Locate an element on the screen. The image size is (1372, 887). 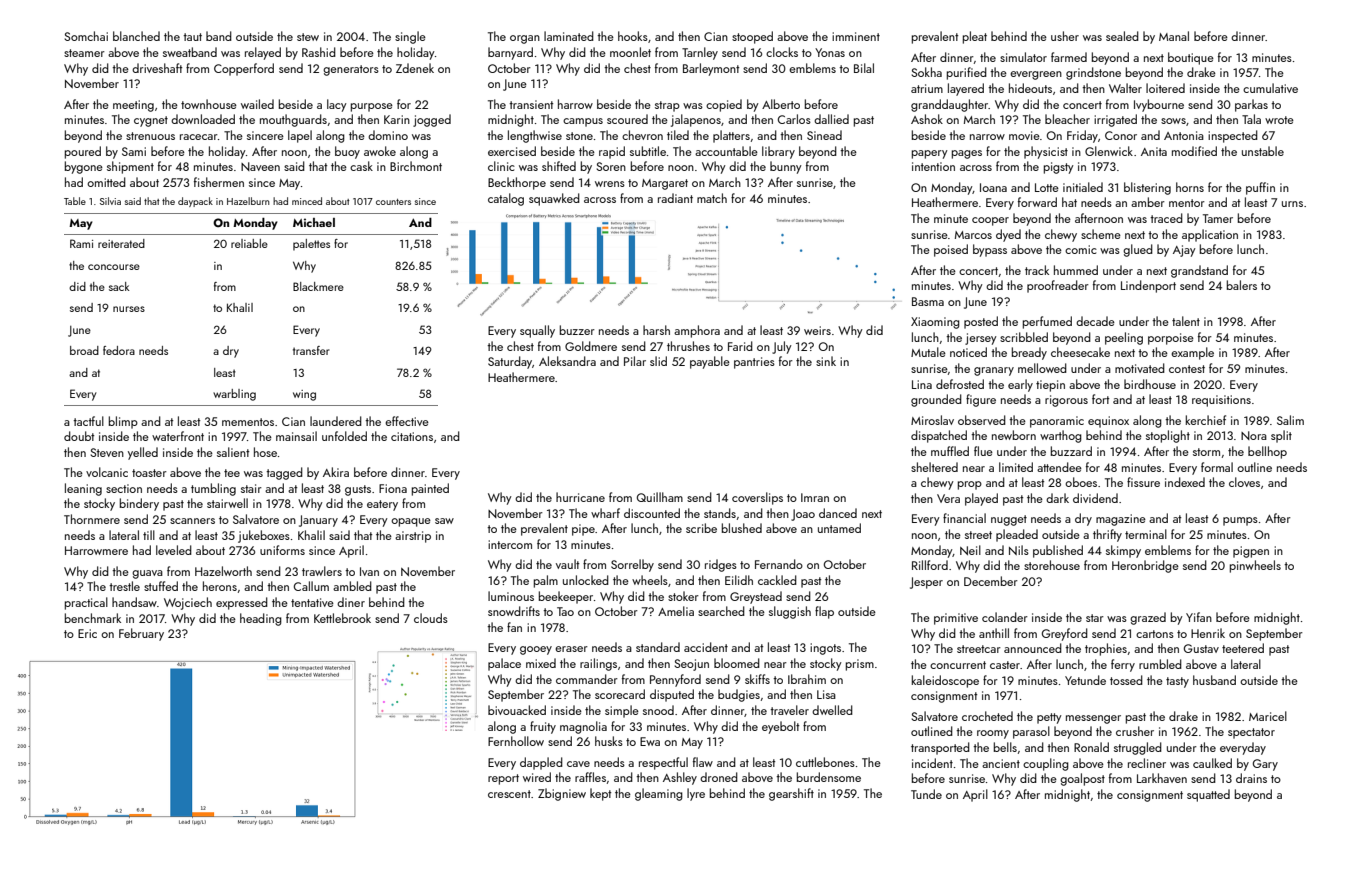
requisitions is located at coordinates (1221, 401).
